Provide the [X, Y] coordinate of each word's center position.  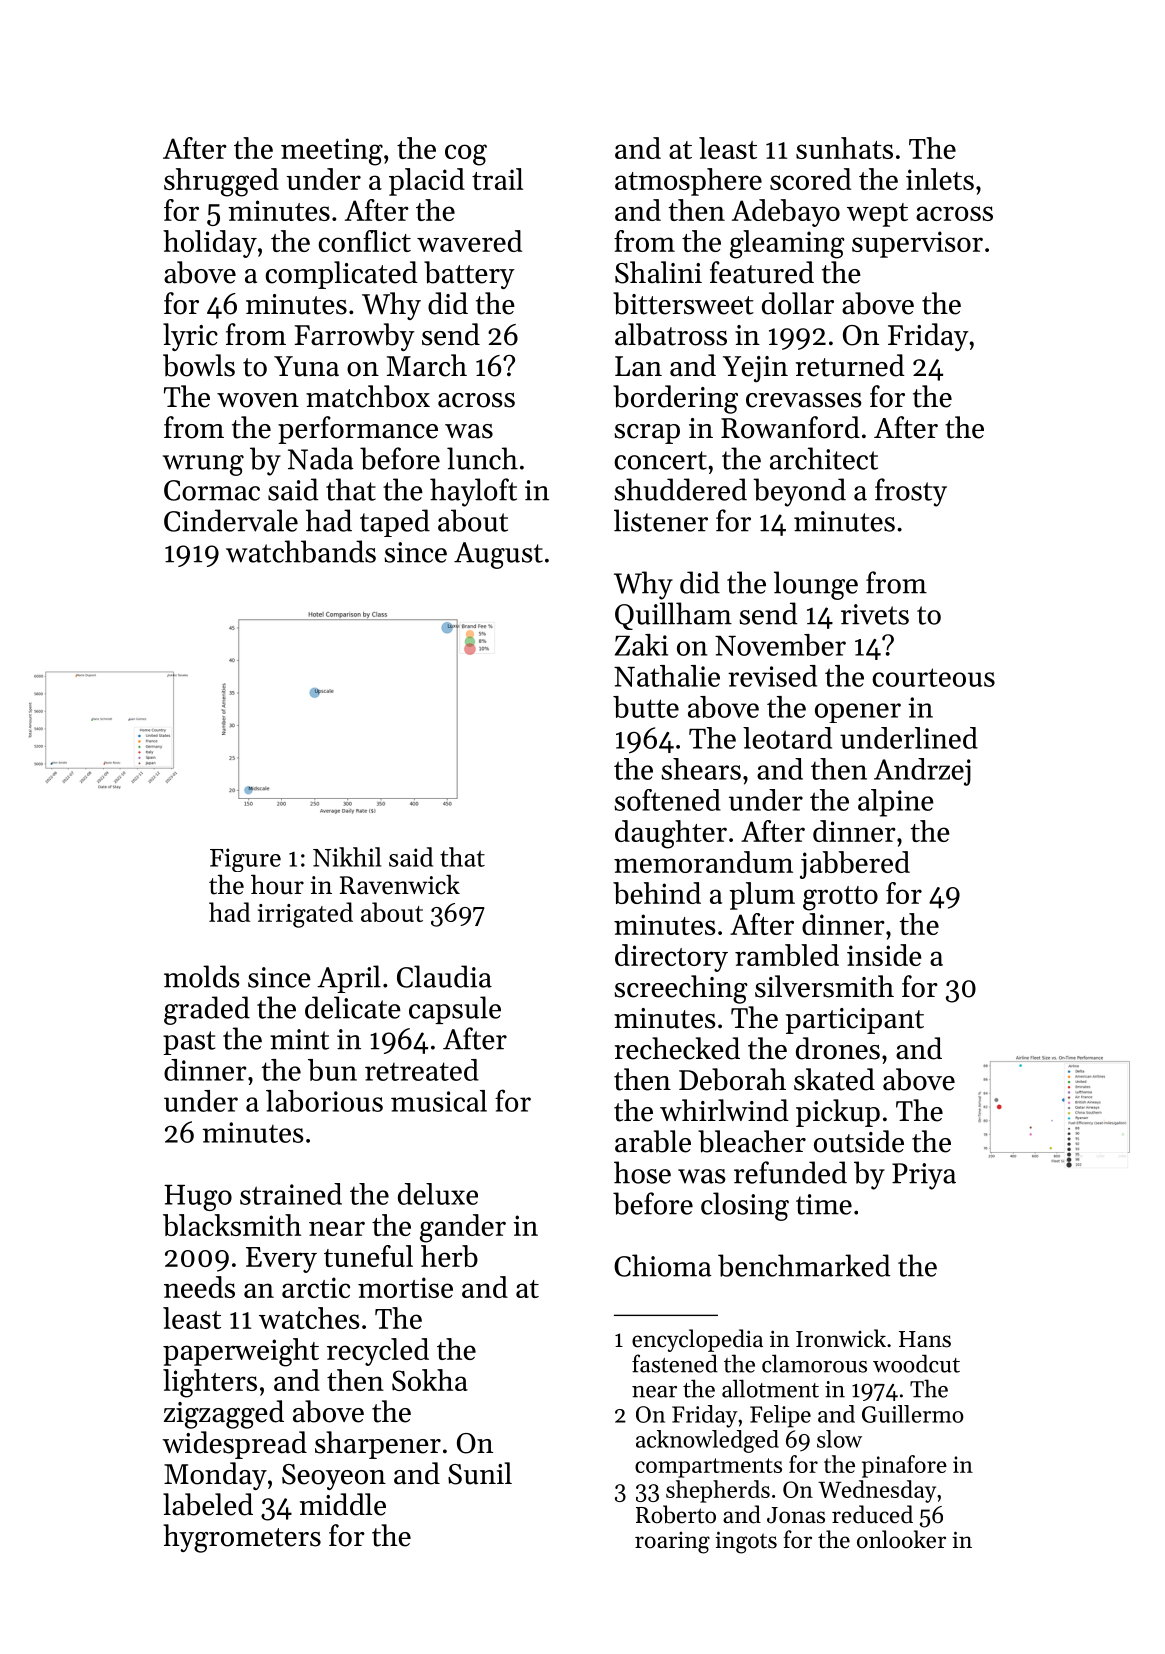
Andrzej [922, 772]
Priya [924, 1176]
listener [661, 520]
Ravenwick [400, 884]
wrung [203, 465]
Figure [245, 860]
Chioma [663, 1265]
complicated [341, 275]
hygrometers [242, 1538]
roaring [672, 1543]
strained [291, 1194]
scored [810, 179]
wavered [469, 241]
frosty [911, 492]
